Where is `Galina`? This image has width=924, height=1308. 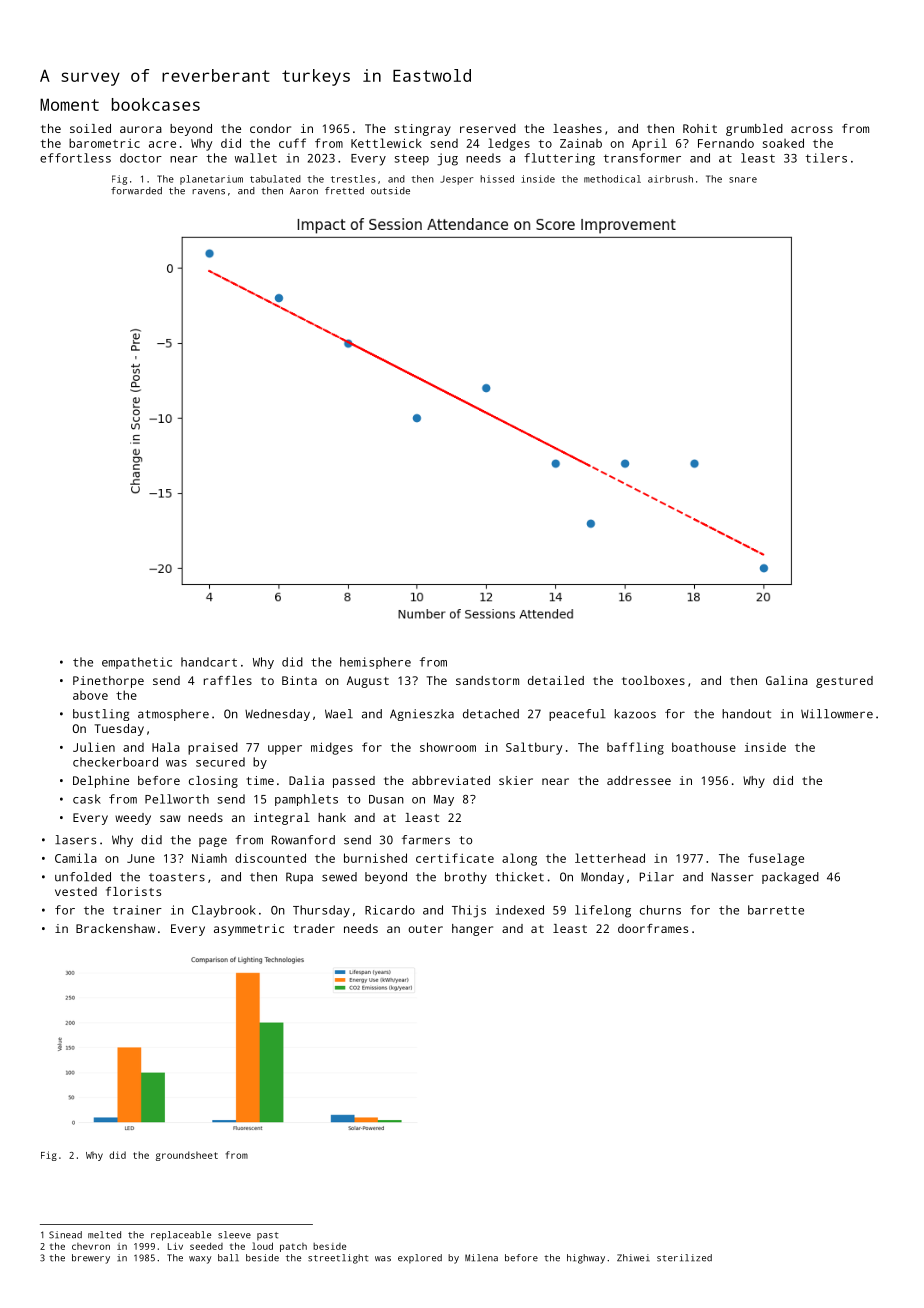 Galina is located at coordinates (787, 680).
